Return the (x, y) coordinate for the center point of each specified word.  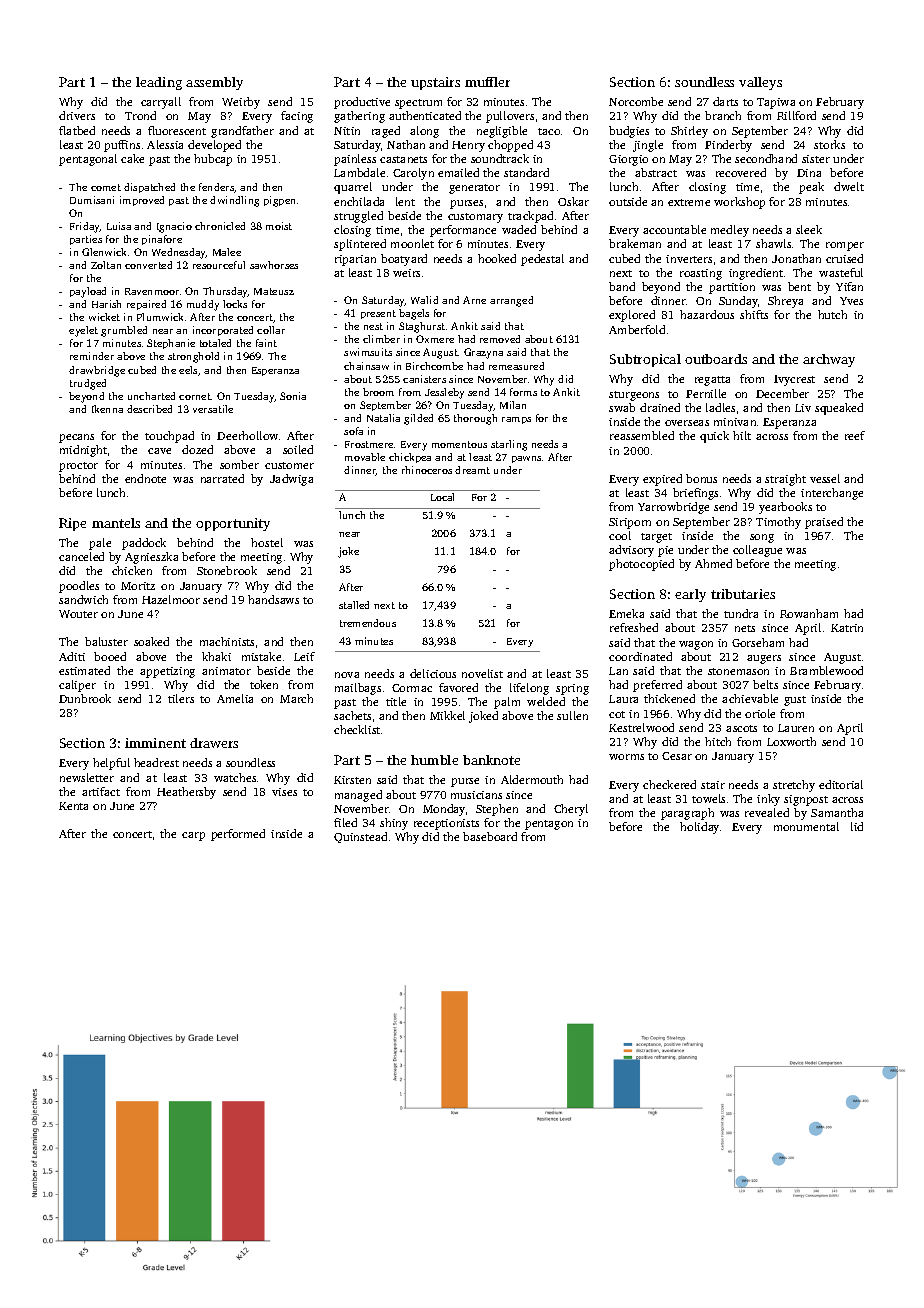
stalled (354, 605)
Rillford (796, 115)
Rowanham (809, 613)
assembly (214, 83)
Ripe (72, 524)
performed (238, 835)
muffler (487, 82)
